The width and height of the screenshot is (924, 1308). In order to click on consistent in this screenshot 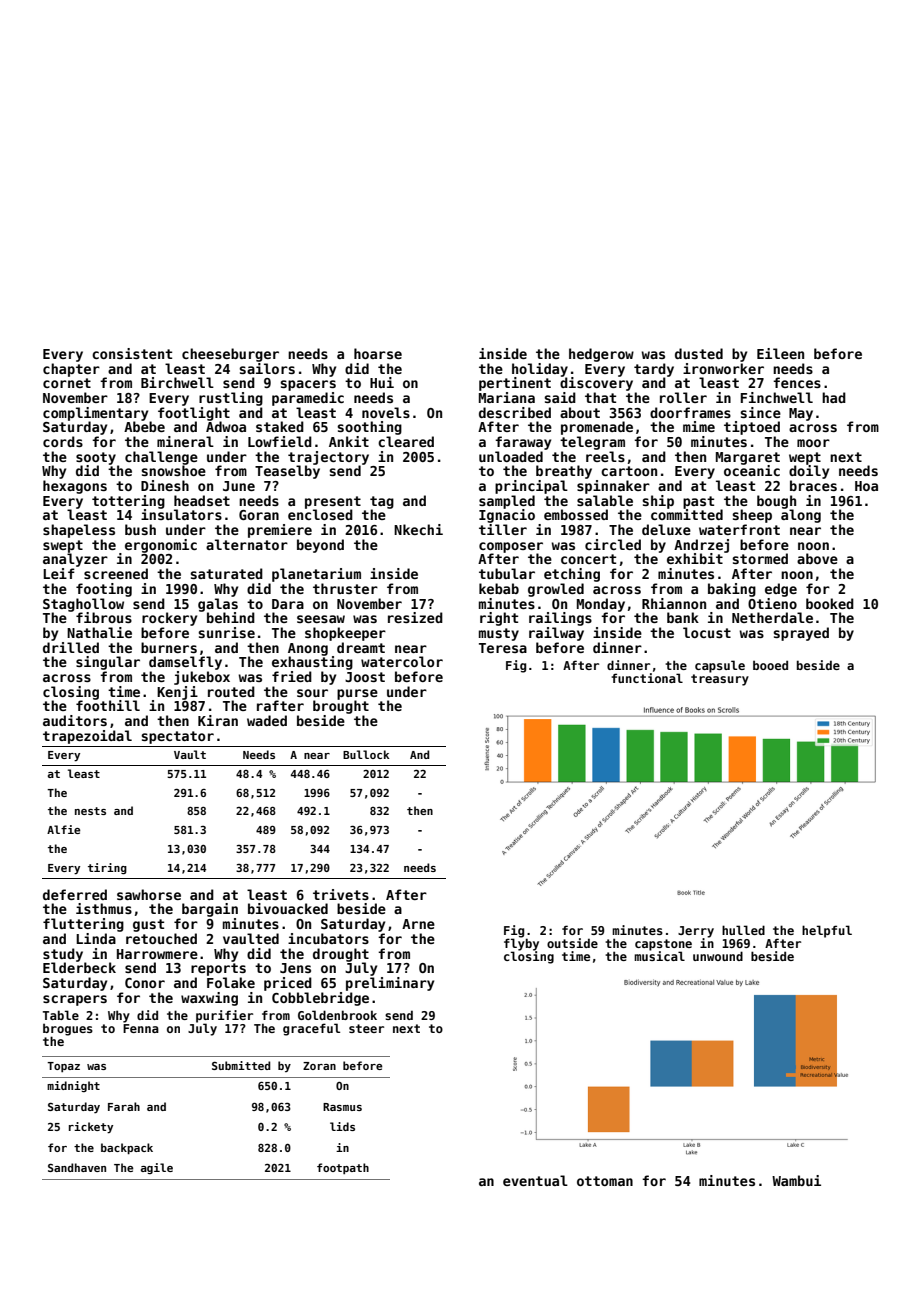, I will do `click(132, 353)`.
